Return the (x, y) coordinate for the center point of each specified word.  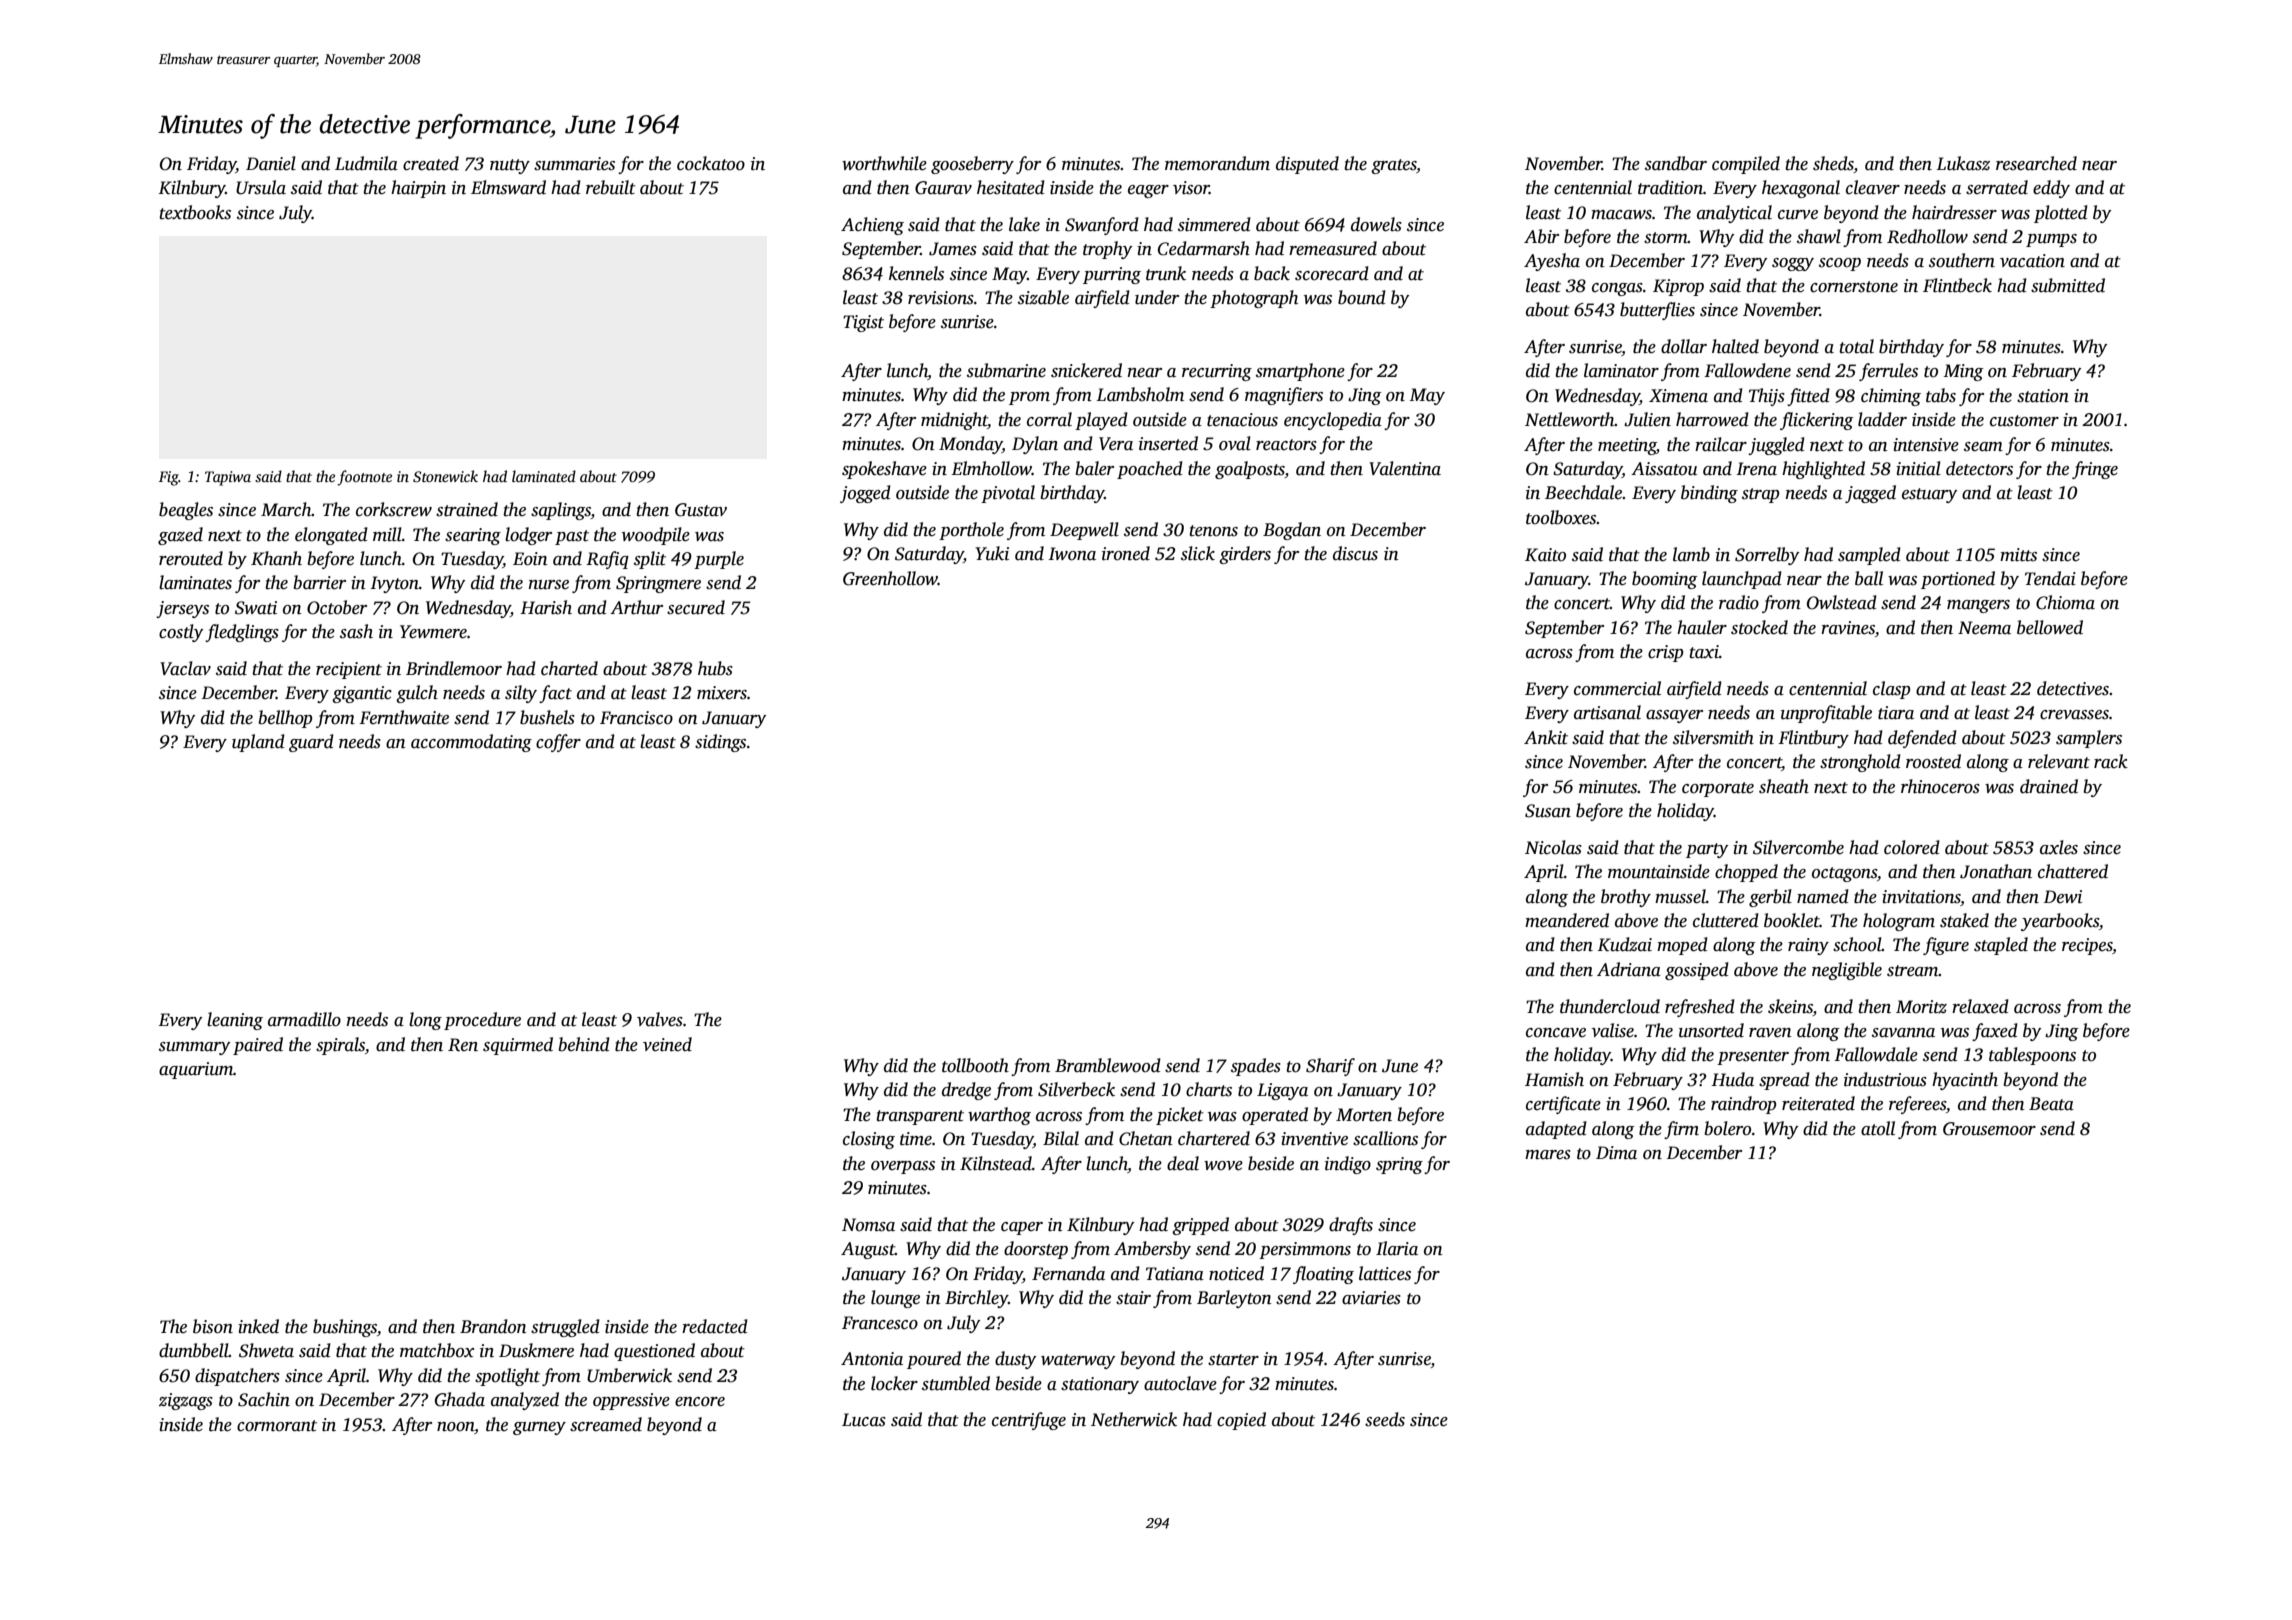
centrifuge (1029, 1421)
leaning (235, 1021)
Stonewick (445, 476)
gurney (539, 1428)
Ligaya (1282, 1091)
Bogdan (1292, 531)
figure (1946, 946)
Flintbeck (1957, 285)
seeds (1385, 1419)
